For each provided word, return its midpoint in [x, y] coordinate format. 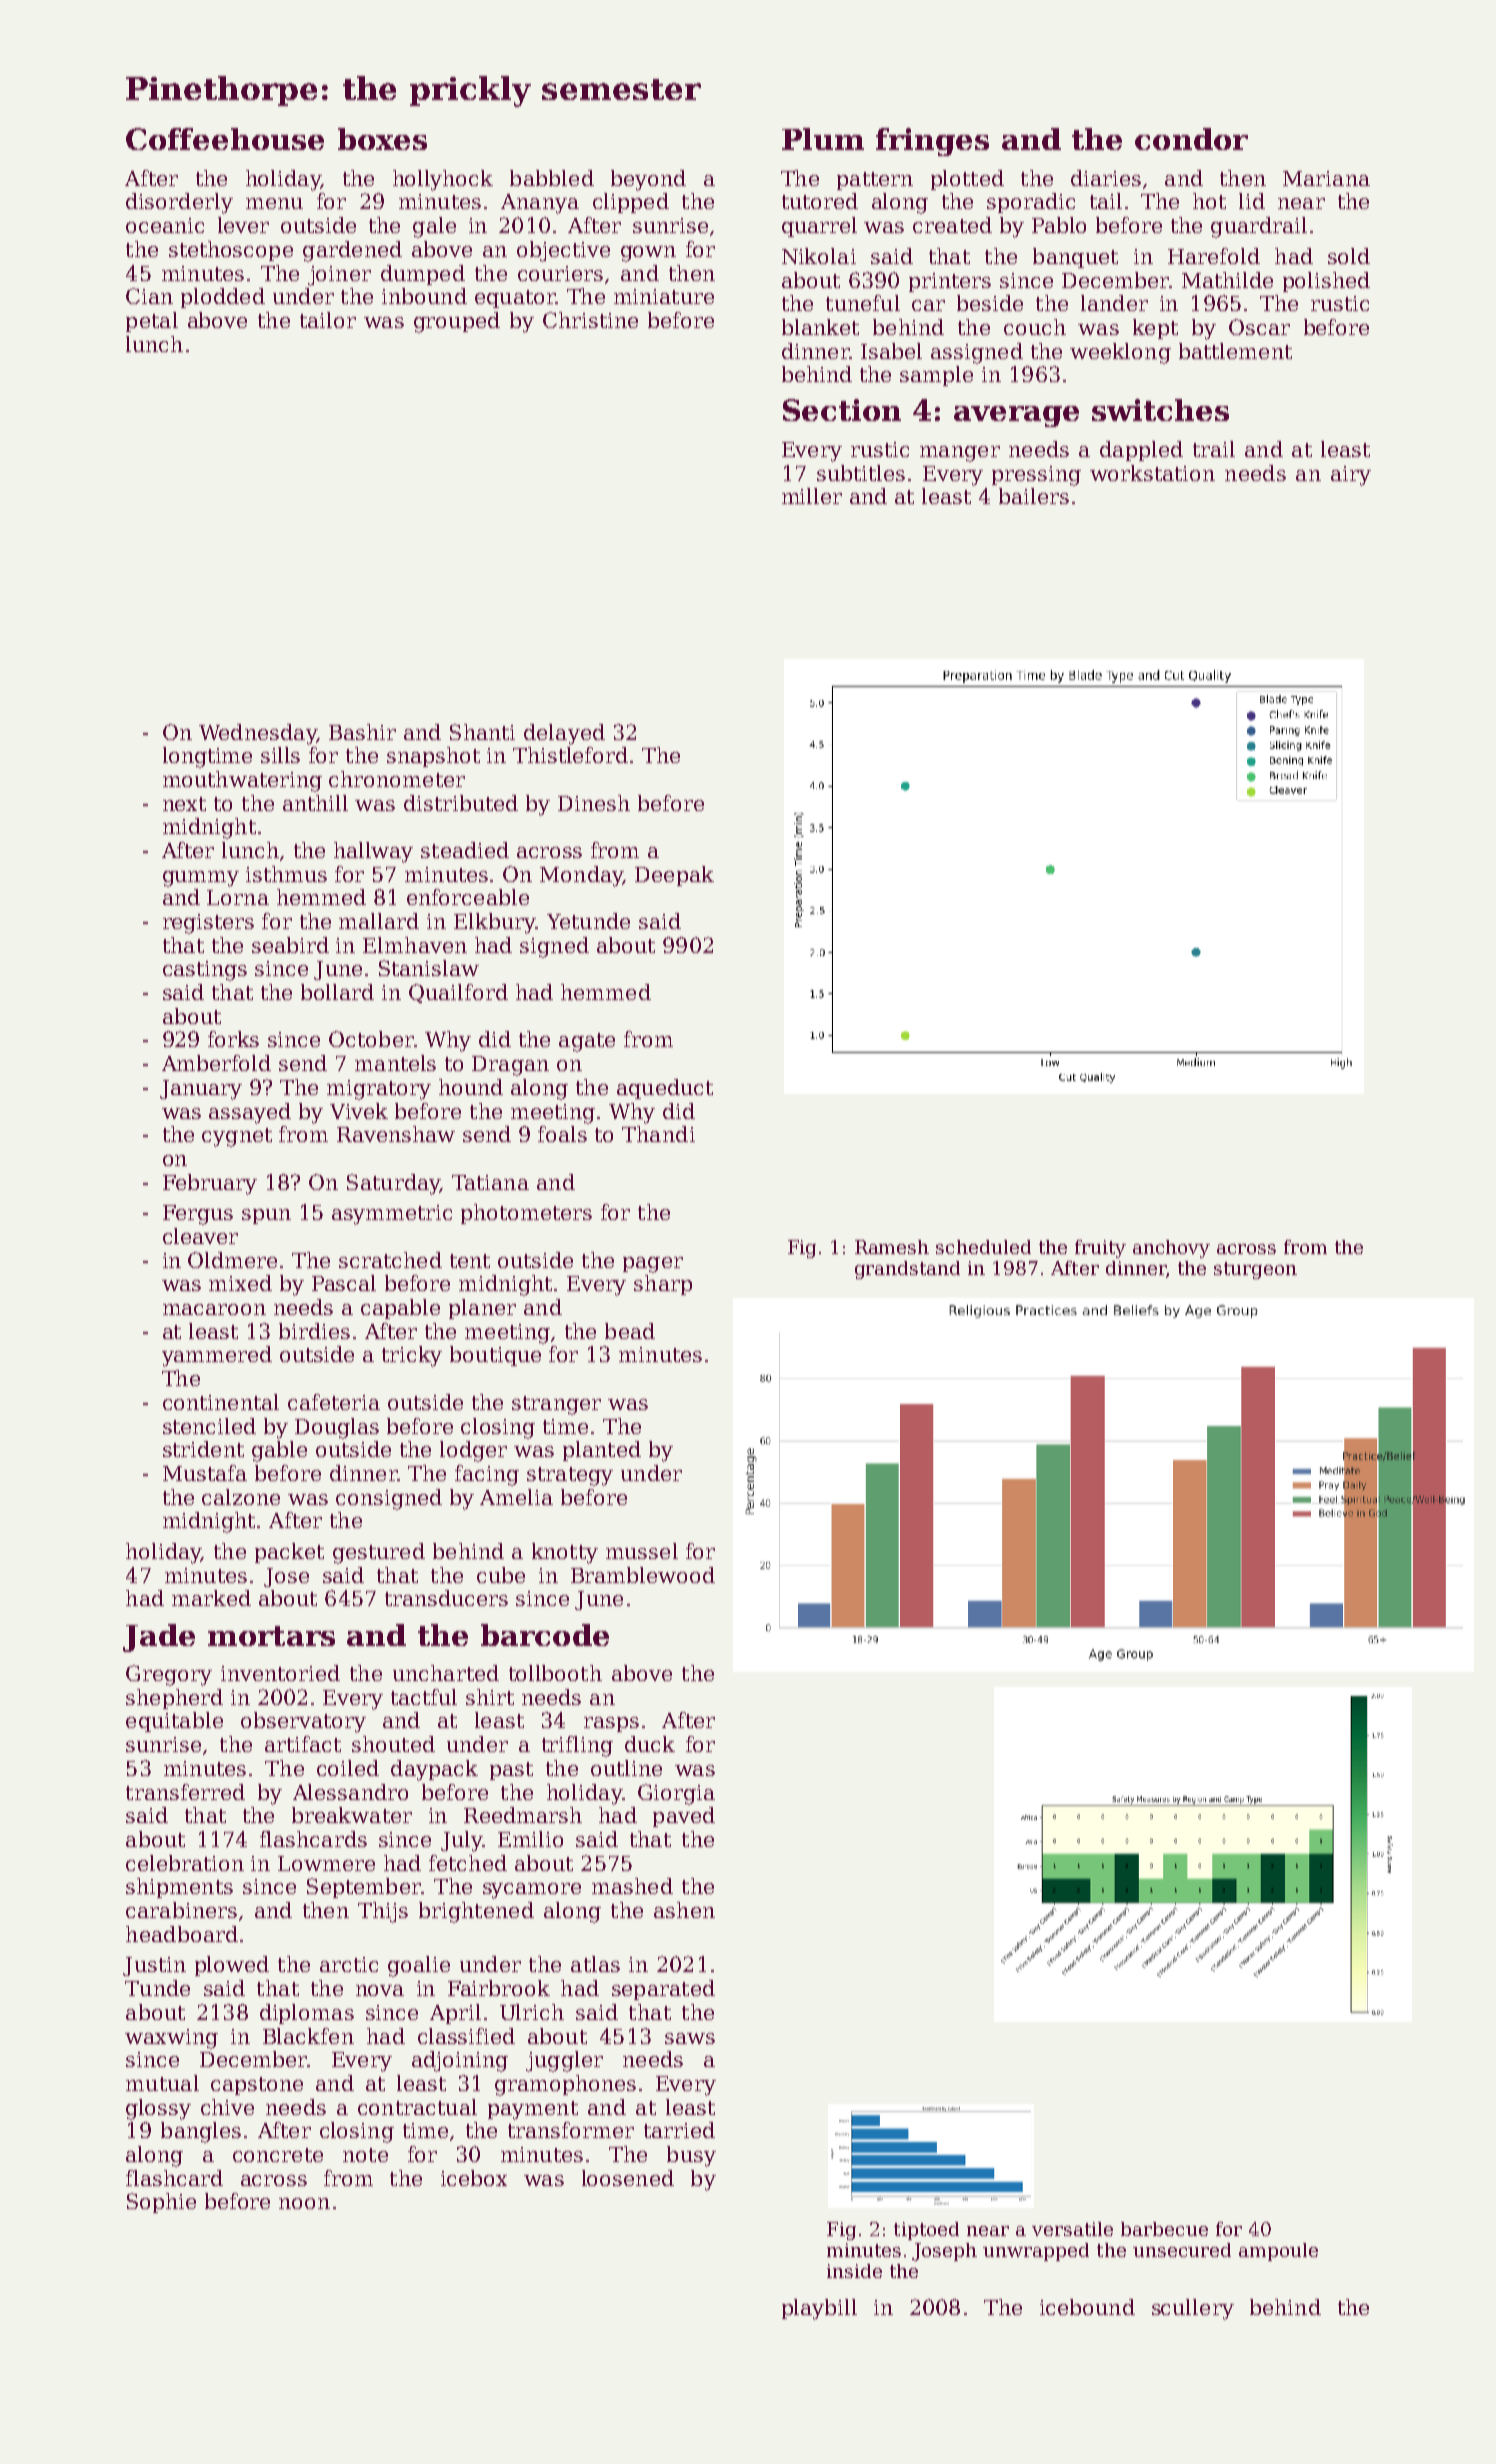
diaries [1106, 178]
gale [434, 227]
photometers [526, 1214]
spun [266, 1216]
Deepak [674, 876]
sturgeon [1255, 1270]
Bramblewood [643, 1575]
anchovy [1171, 1249]
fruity [1100, 1249]
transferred [185, 1792]
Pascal [344, 1283]
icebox [474, 2178]
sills [280, 755]
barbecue [1164, 2229]
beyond [648, 180]
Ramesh [892, 1247]
